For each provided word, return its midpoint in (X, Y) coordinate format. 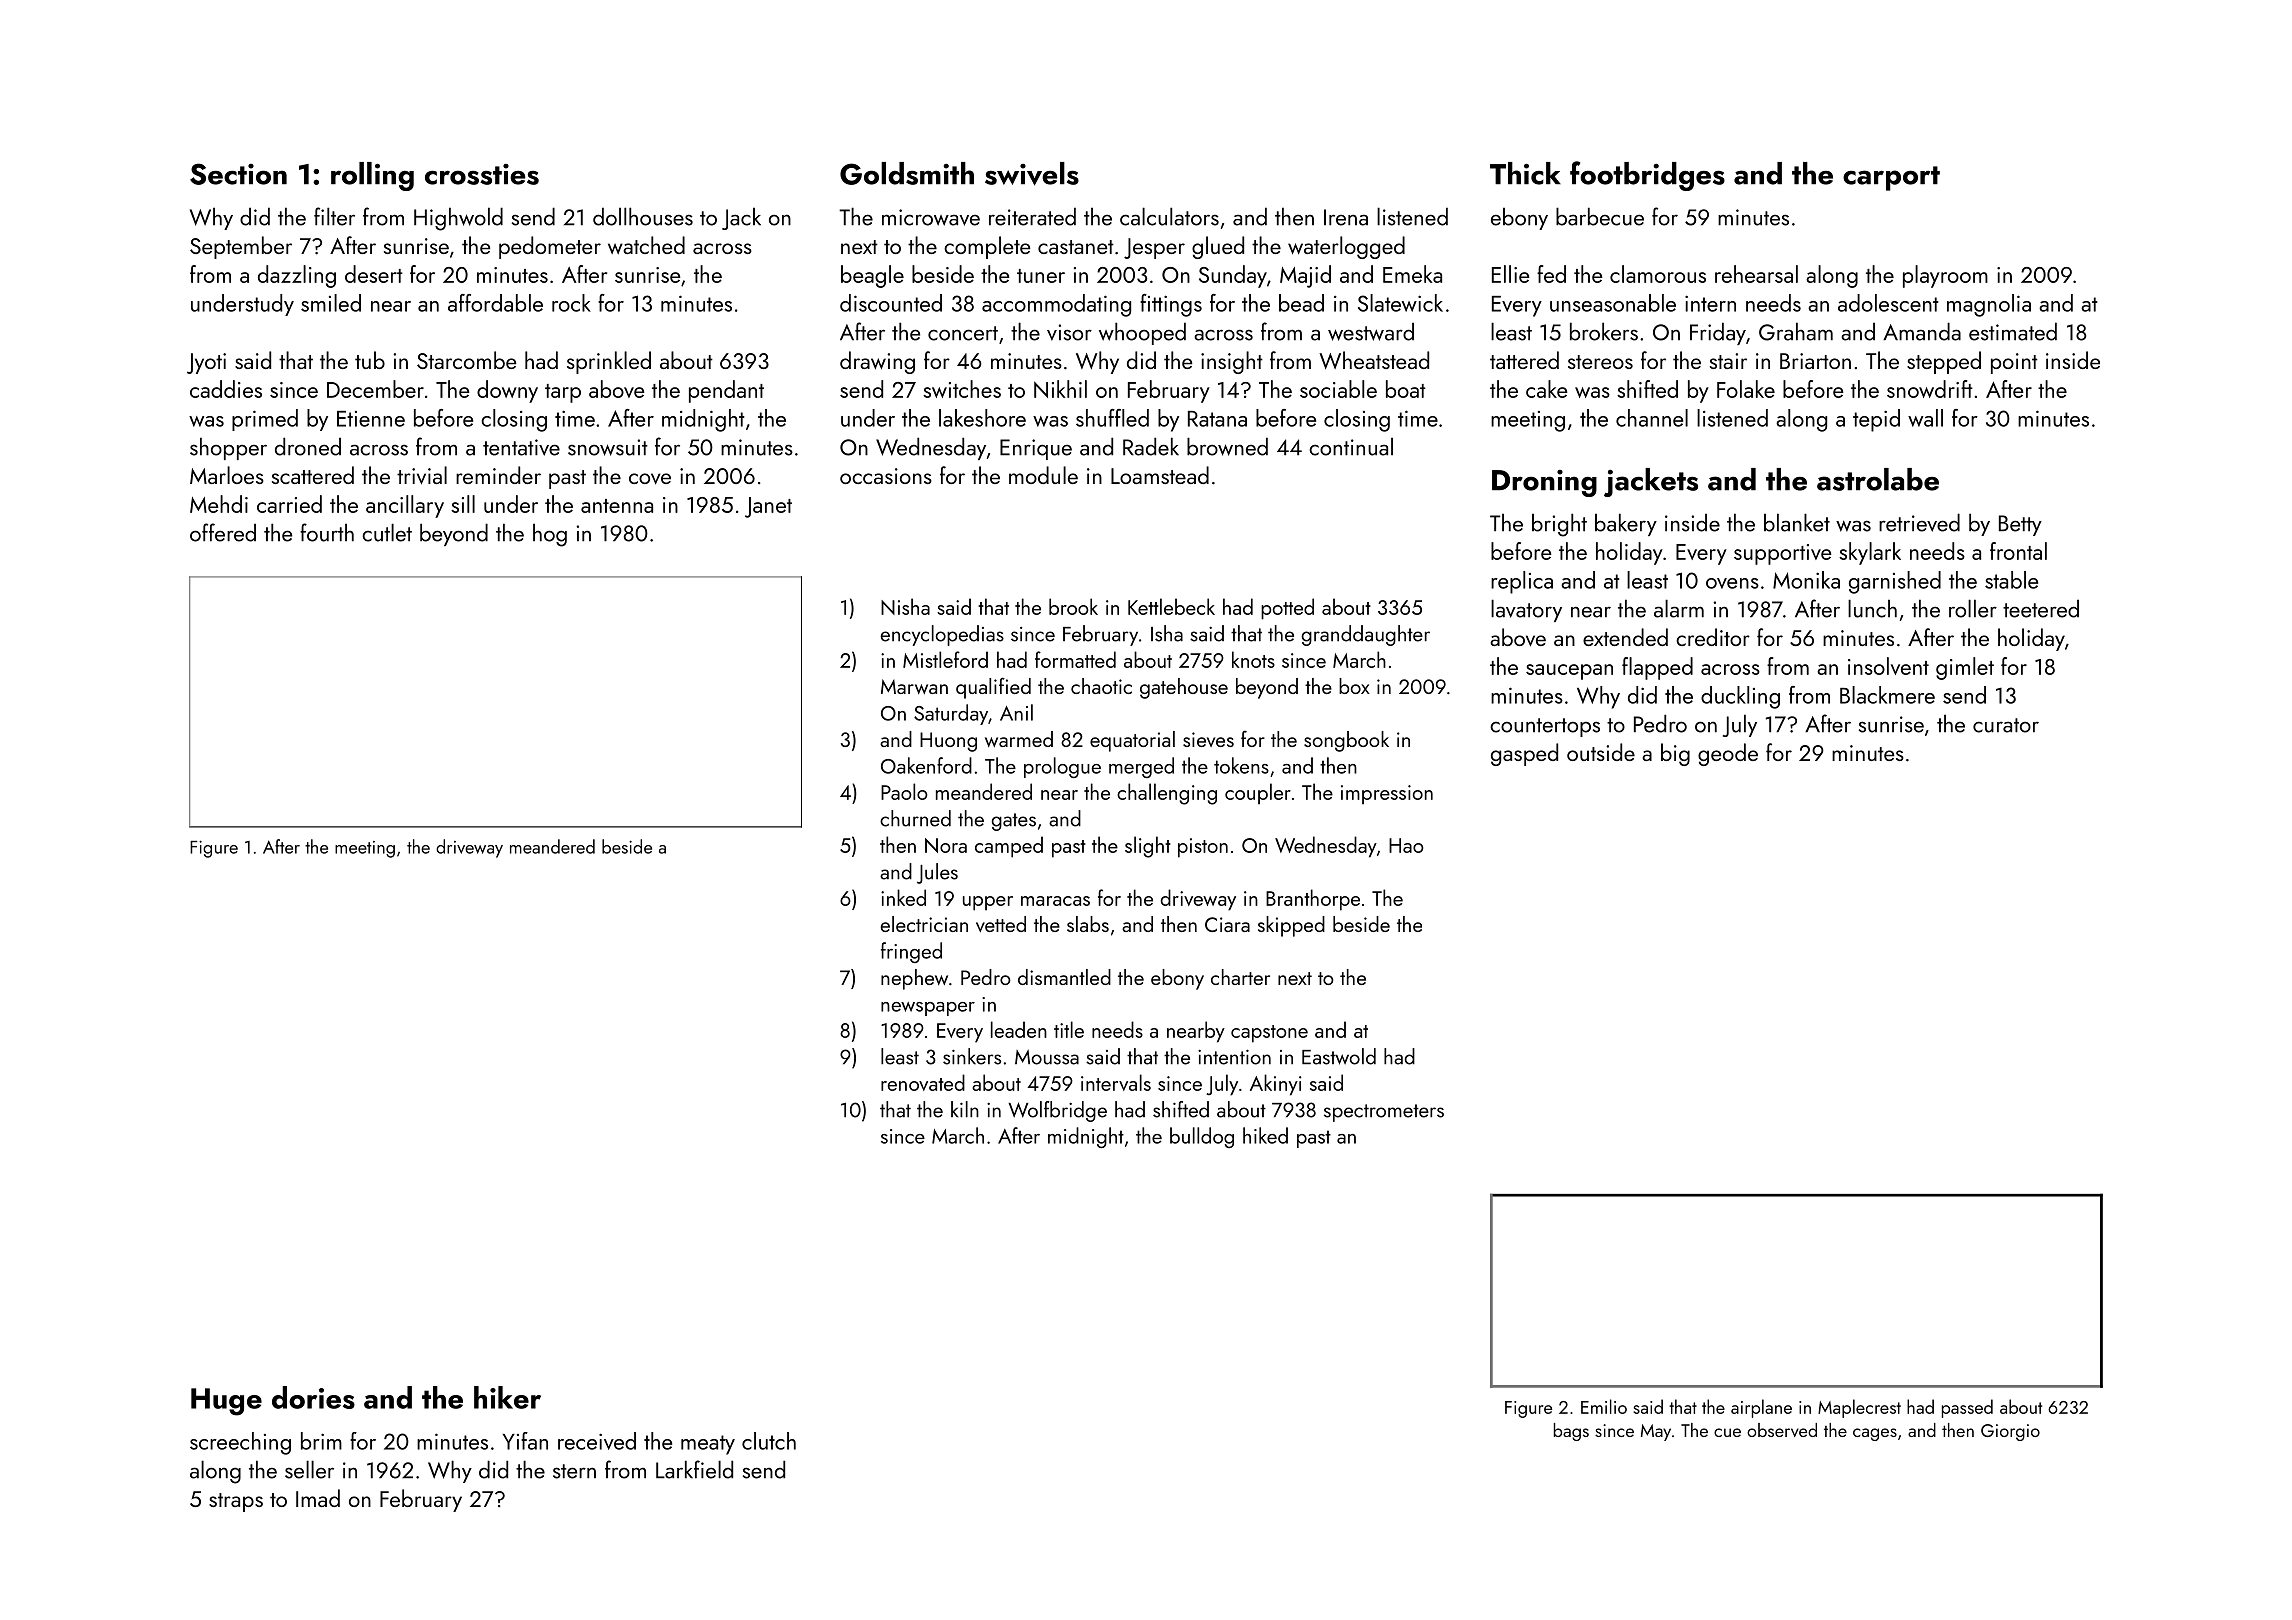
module (1043, 475)
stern (574, 1471)
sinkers (972, 1056)
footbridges (1647, 176)
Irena (1346, 217)
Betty (2020, 525)
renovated (923, 1082)
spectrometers (1384, 1113)
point (2014, 363)
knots (1253, 659)
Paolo (904, 791)
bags (1571, 1432)
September (241, 247)
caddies (226, 389)
